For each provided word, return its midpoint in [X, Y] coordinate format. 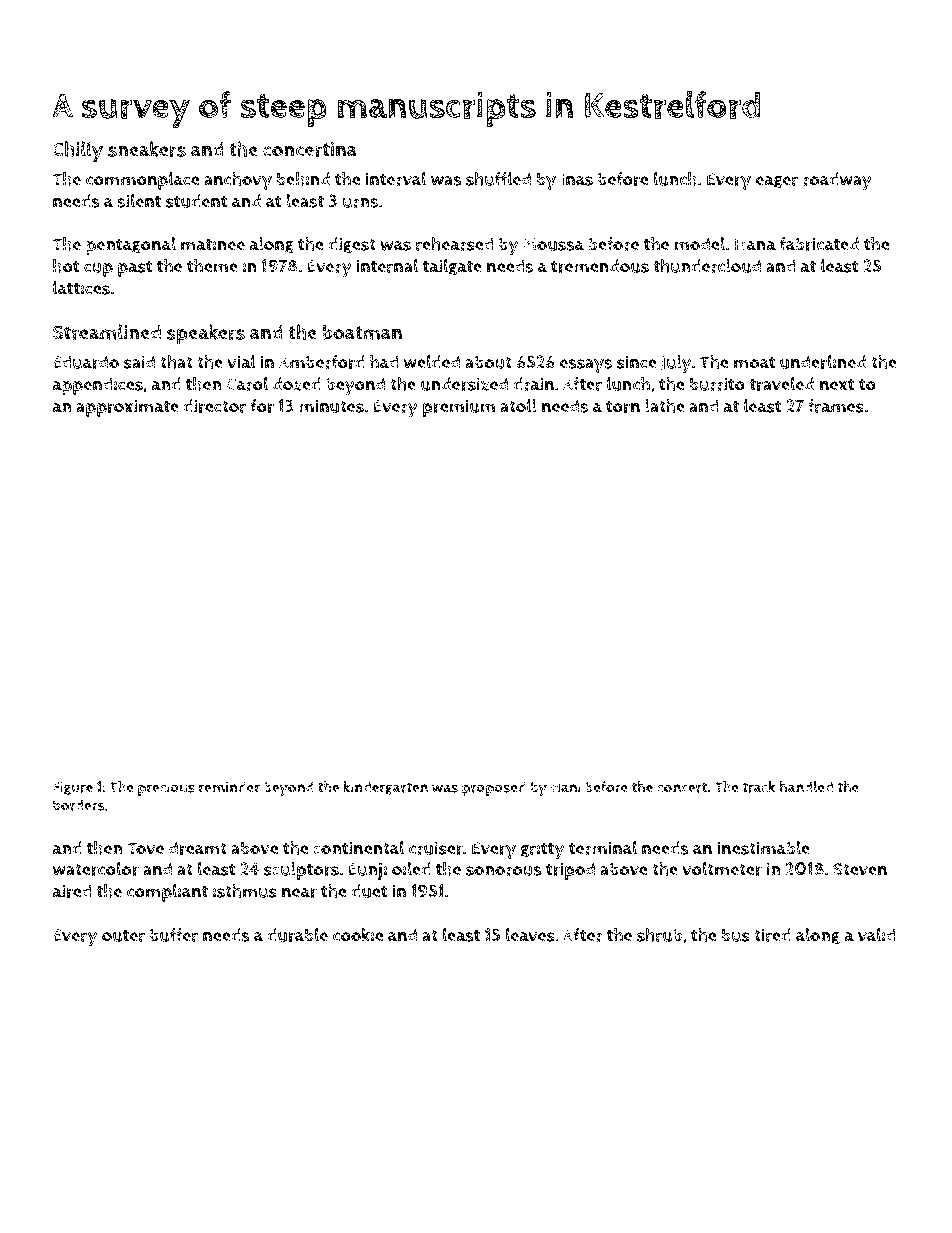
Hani [566, 787]
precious [166, 788]
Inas [577, 179]
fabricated [819, 244]
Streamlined [107, 332]
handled [806, 787]
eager [777, 182]
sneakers [147, 149]
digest [352, 245]
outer [123, 935]
